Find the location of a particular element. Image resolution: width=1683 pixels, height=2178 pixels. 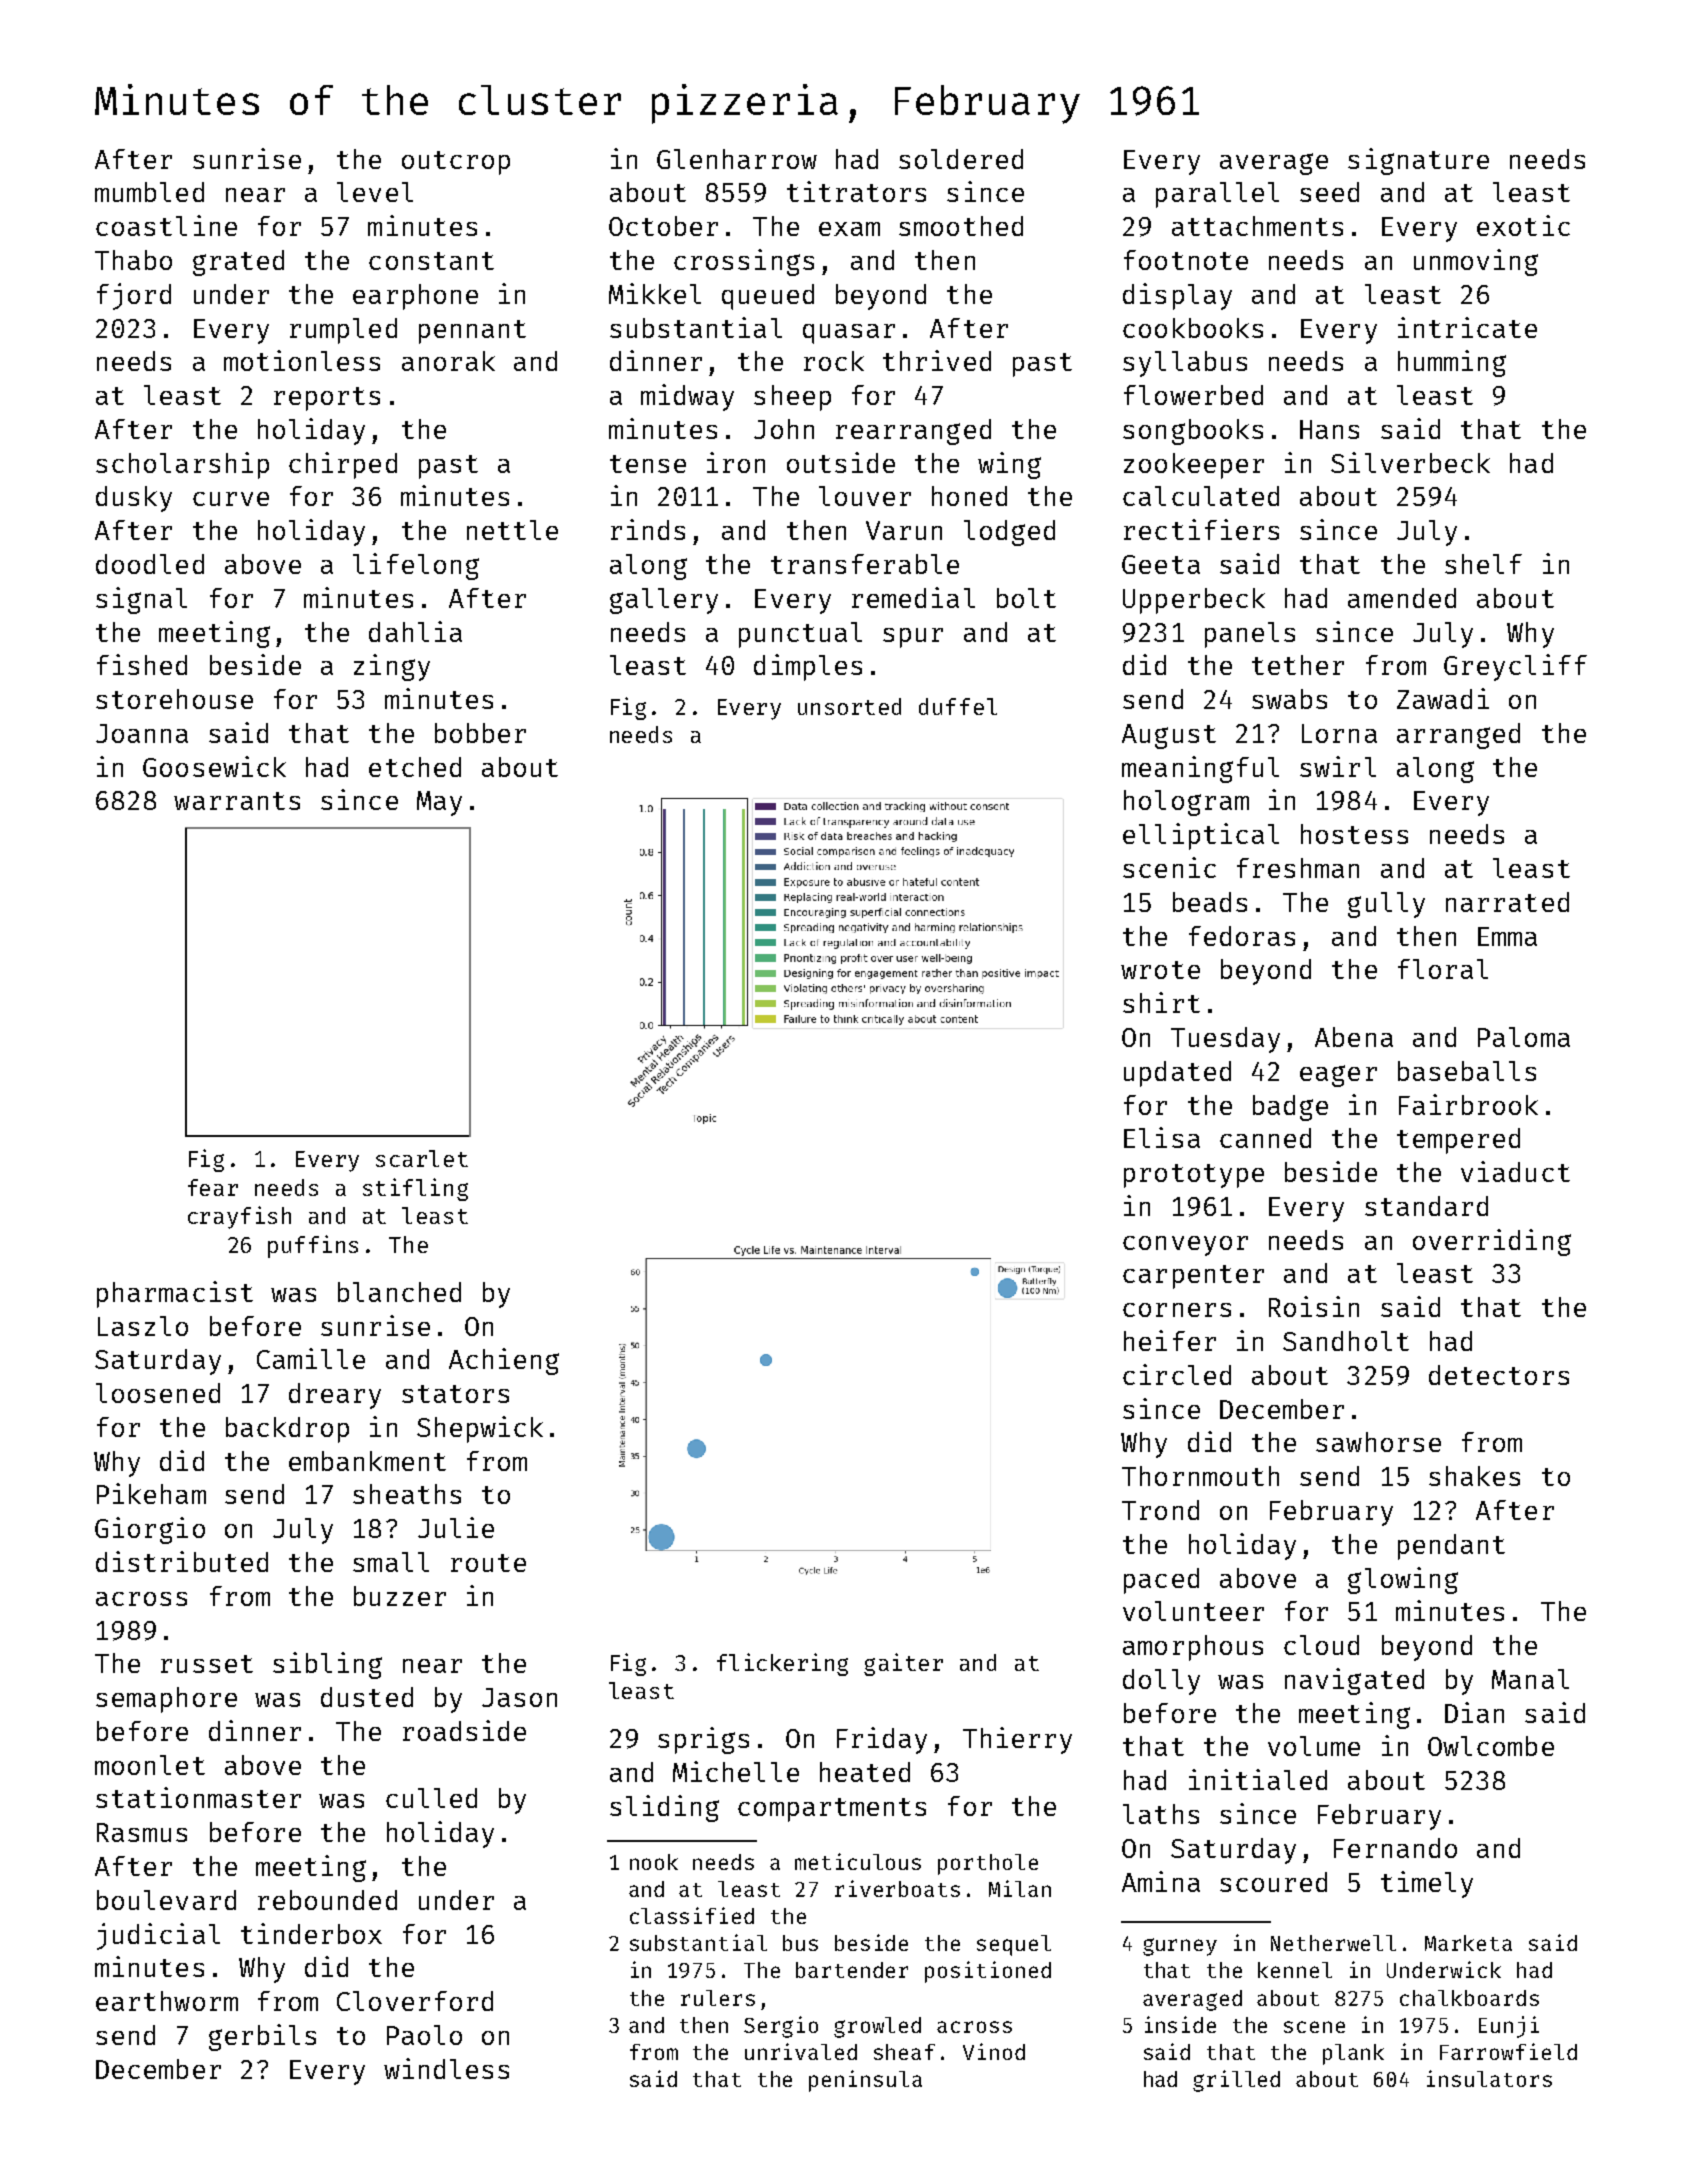

soldered is located at coordinates (961, 159).
